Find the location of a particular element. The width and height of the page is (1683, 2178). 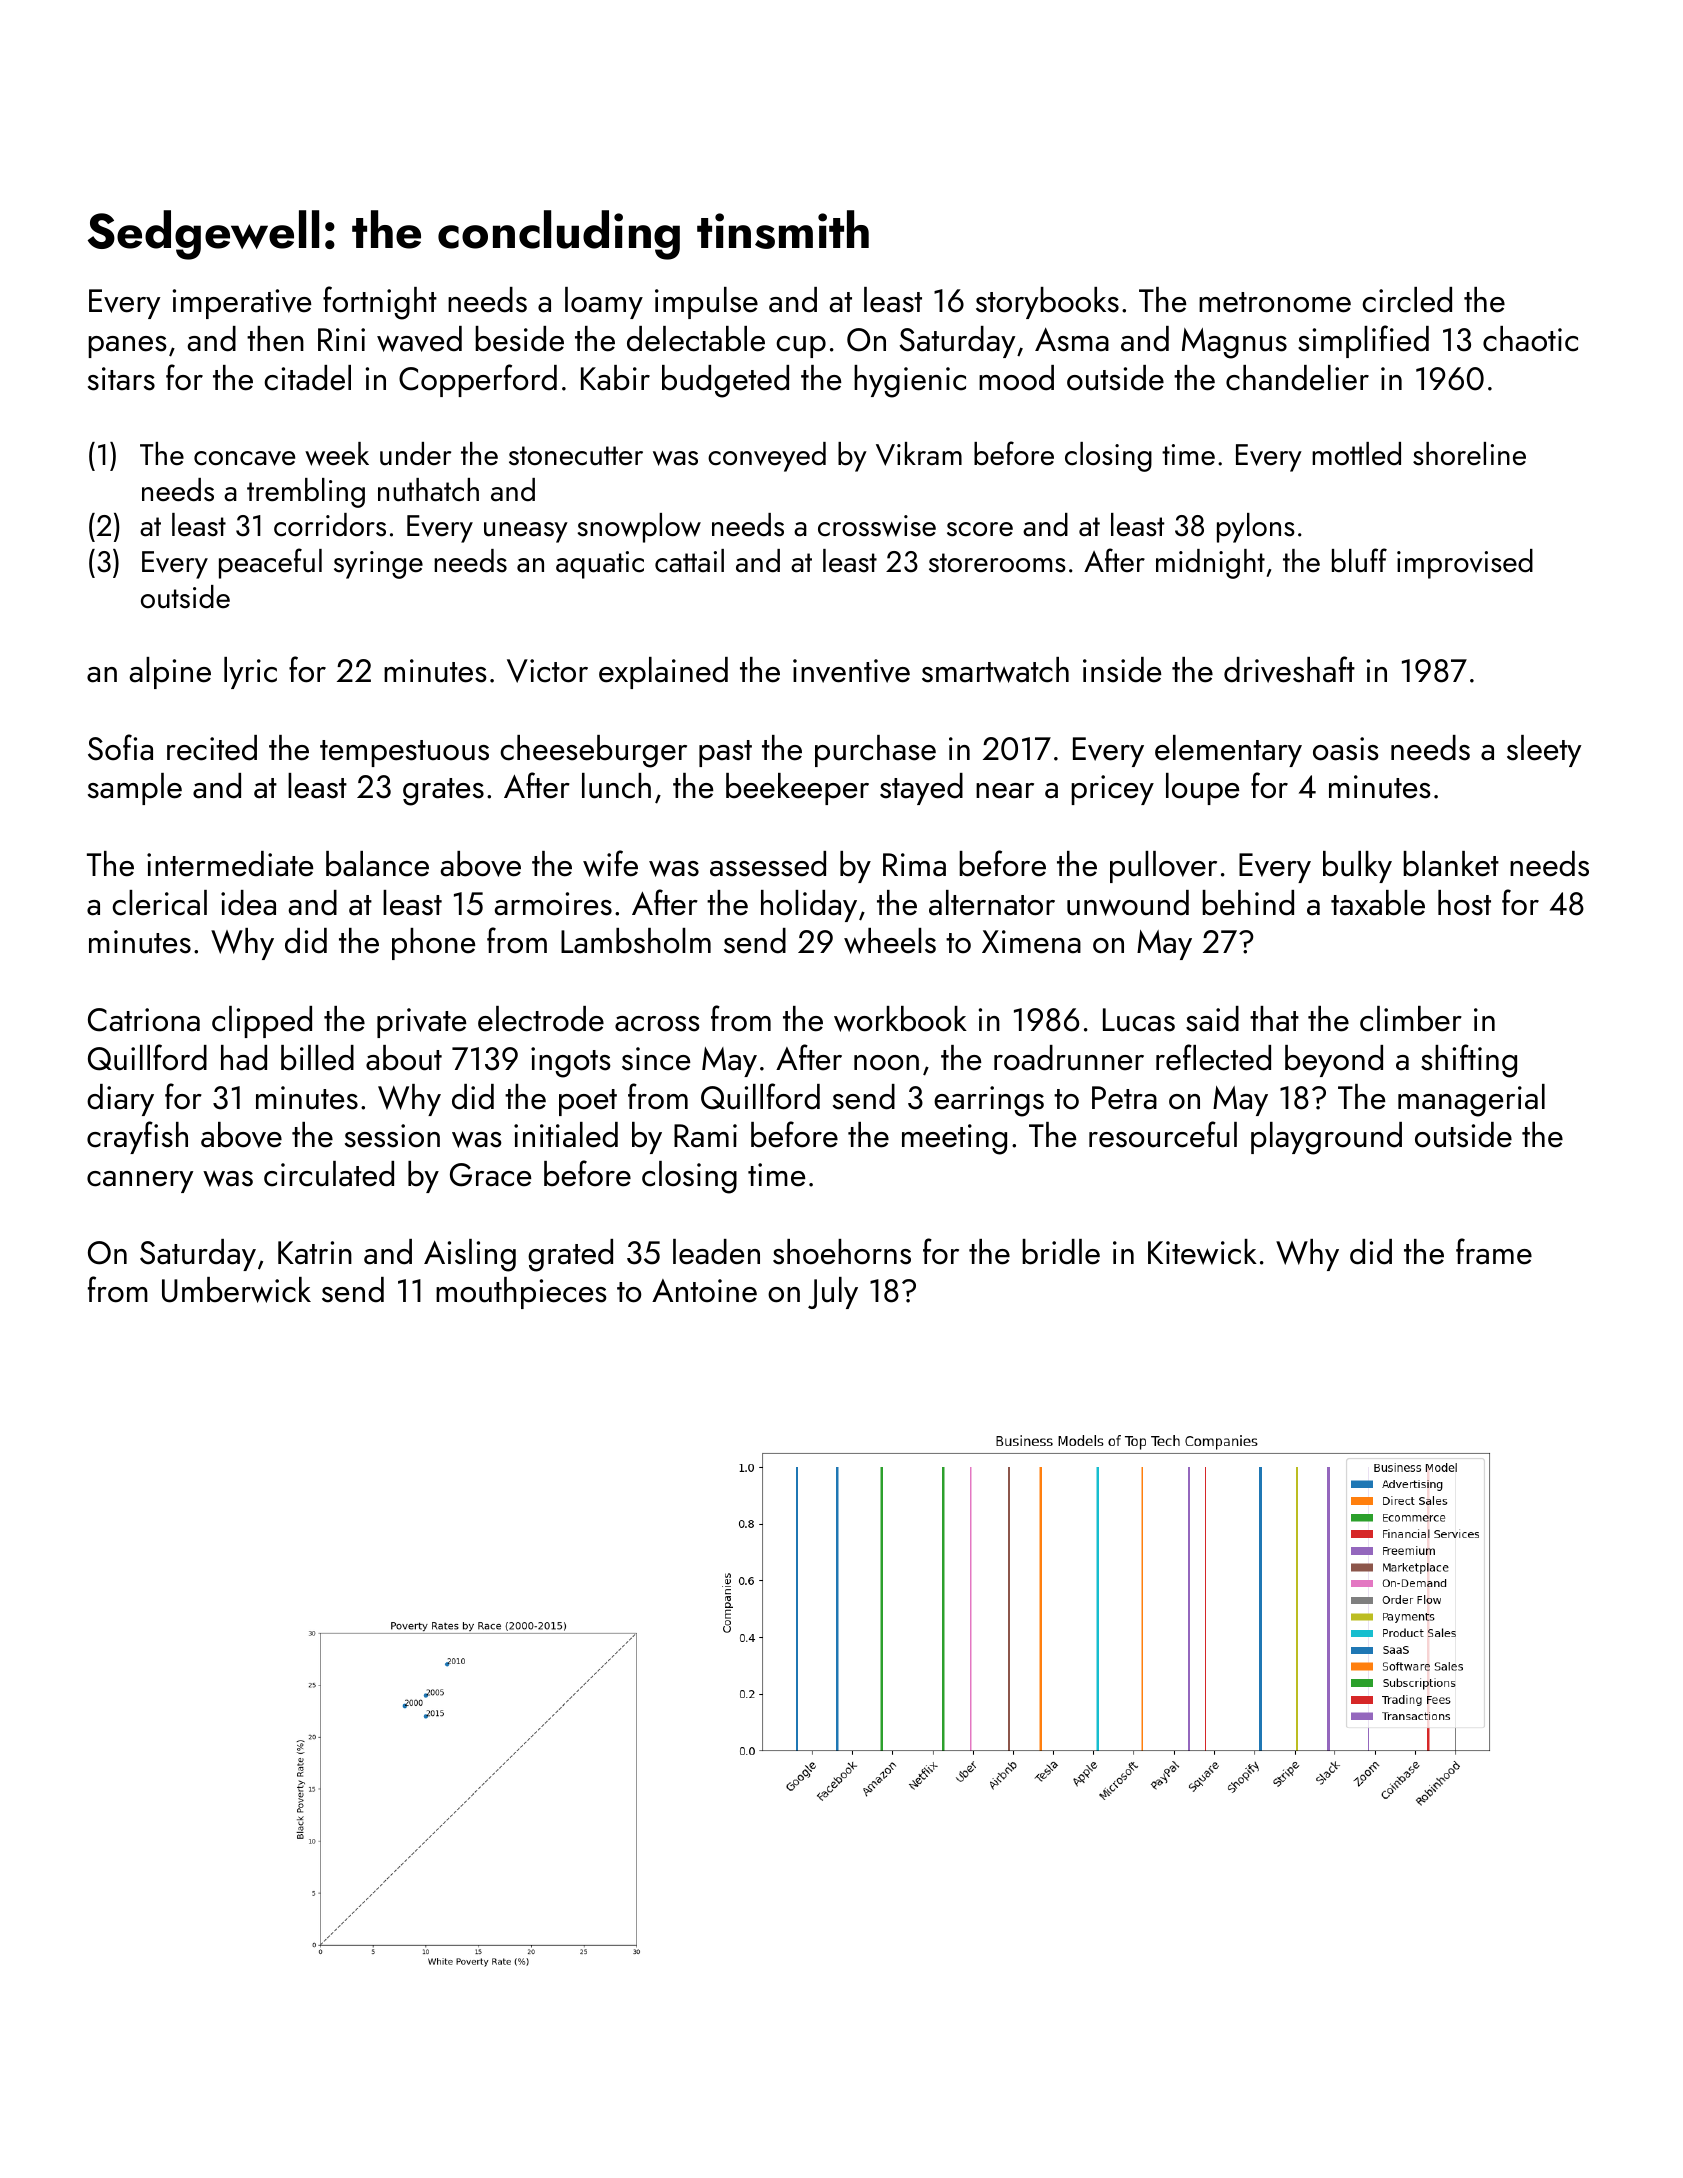

driveshaft is located at coordinates (1289, 669).
